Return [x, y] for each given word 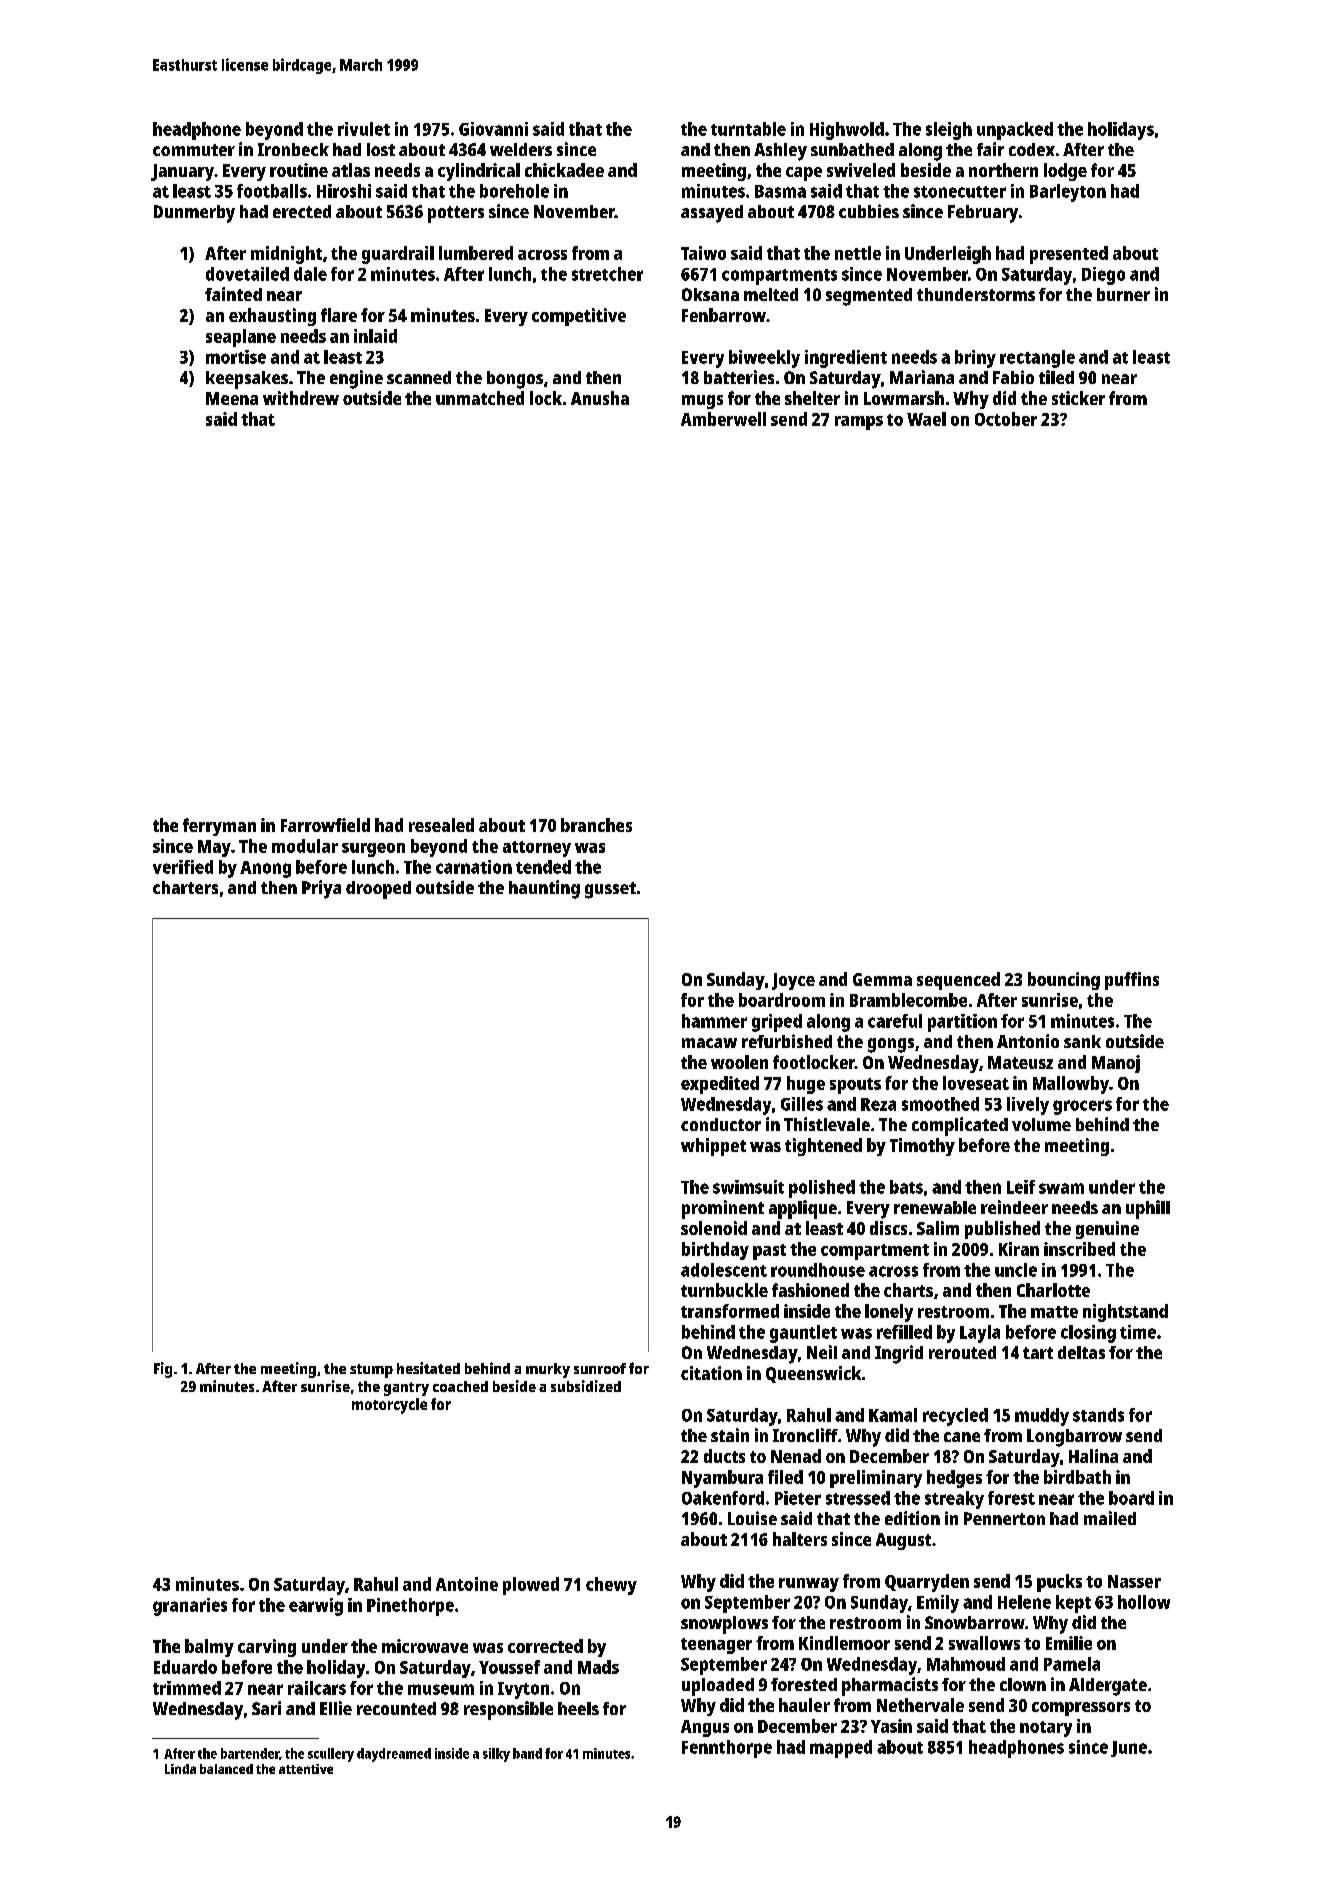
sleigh [949, 131]
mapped [841, 1749]
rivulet [364, 129]
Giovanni [493, 129]
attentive [306, 1769]
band [527, 1753]
